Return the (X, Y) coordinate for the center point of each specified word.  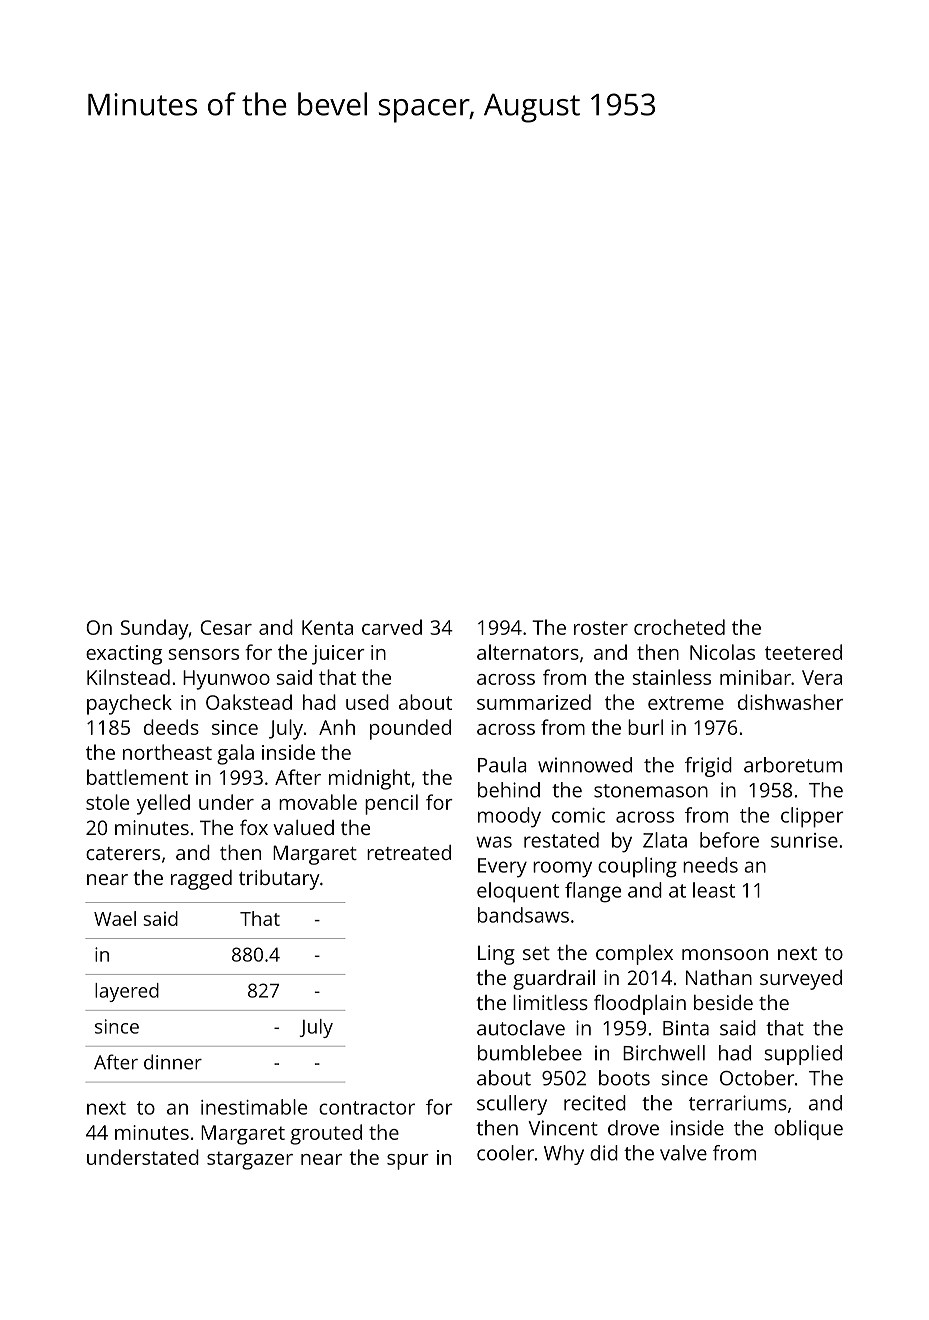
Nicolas (722, 652)
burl (645, 727)
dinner (173, 1062)
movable (318, 802)
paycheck (129, 704)
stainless (671, 677)
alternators (528, 652)
